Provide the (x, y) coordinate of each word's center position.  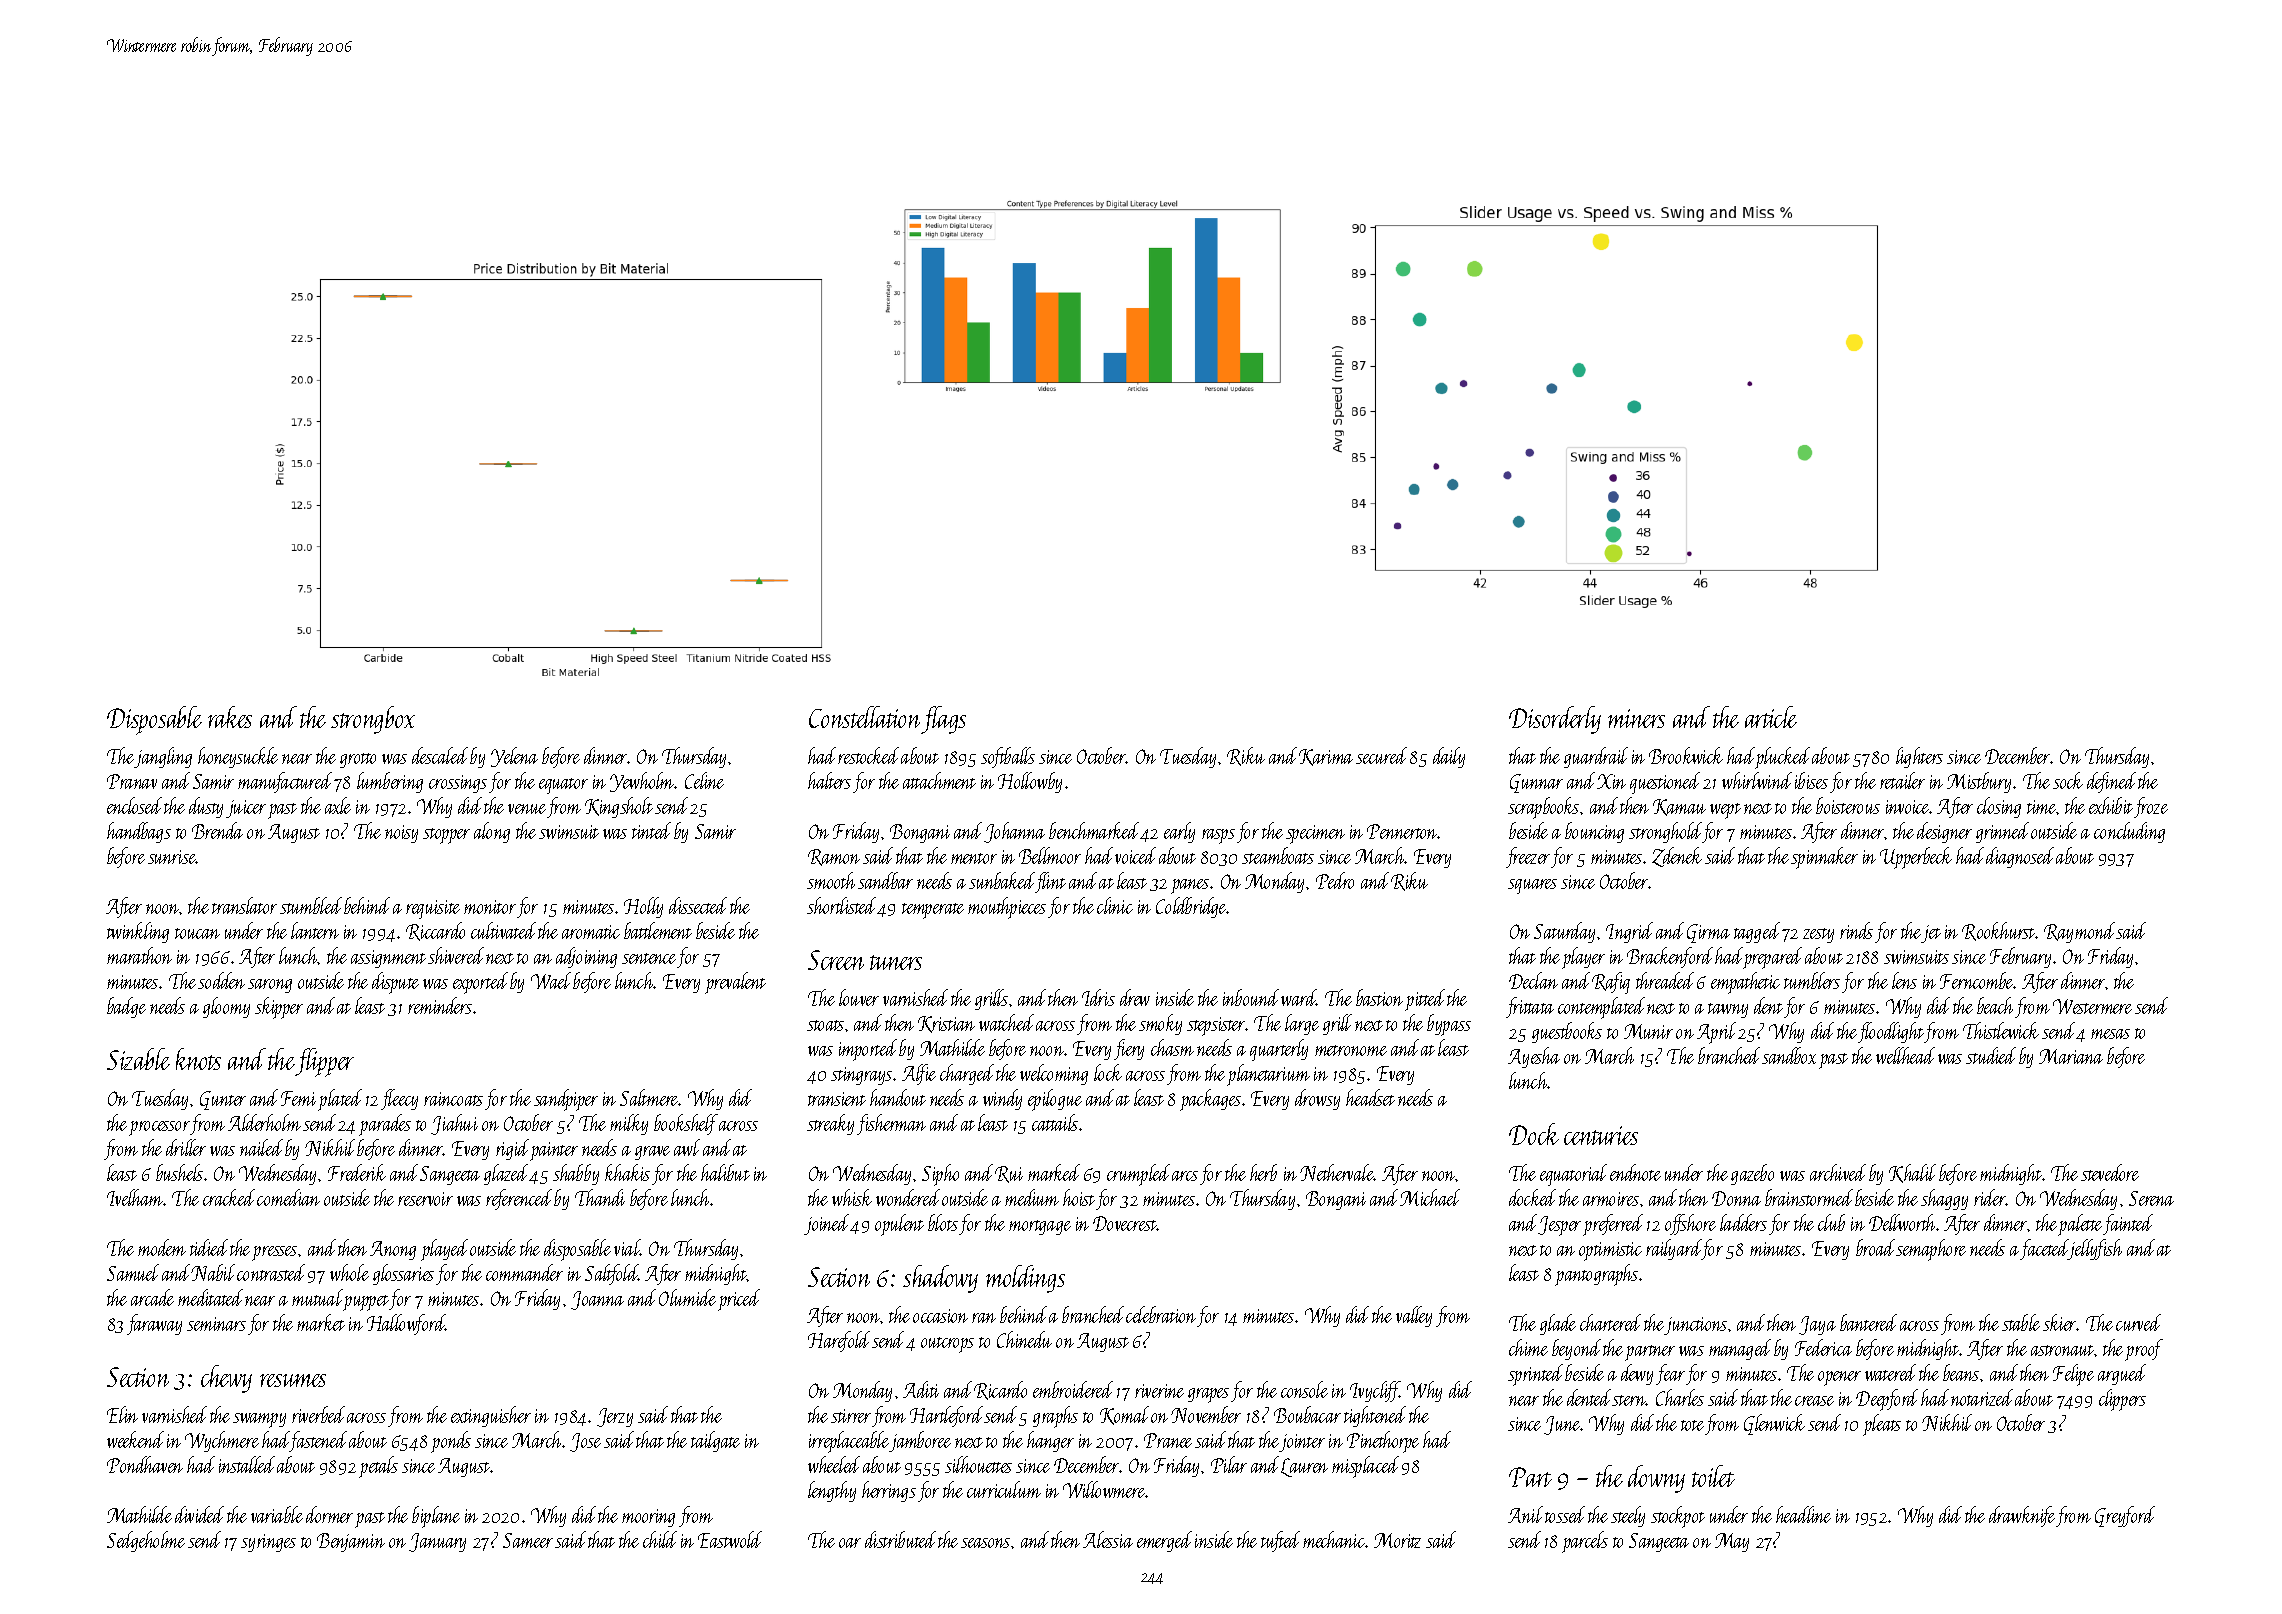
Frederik (357, 1172)
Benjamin (351, 1542)
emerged (1164, 1541)
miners (1636, 718)
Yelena (514, 757)
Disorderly (1555, 720)
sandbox (1789, 1055)
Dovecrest (1125, 1223)
